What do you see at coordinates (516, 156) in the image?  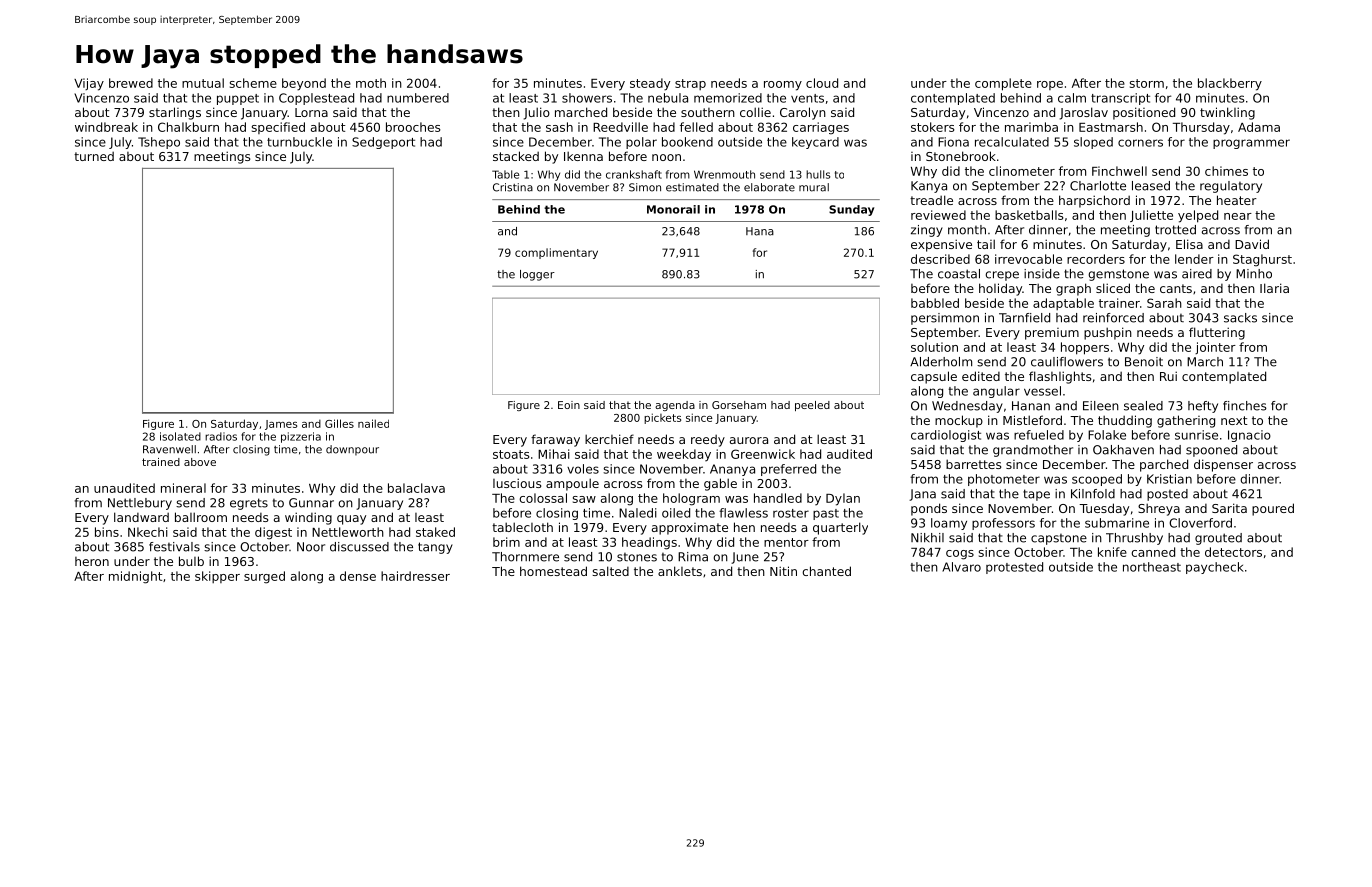 I see `stacked` at bounding box center [516, 156].
